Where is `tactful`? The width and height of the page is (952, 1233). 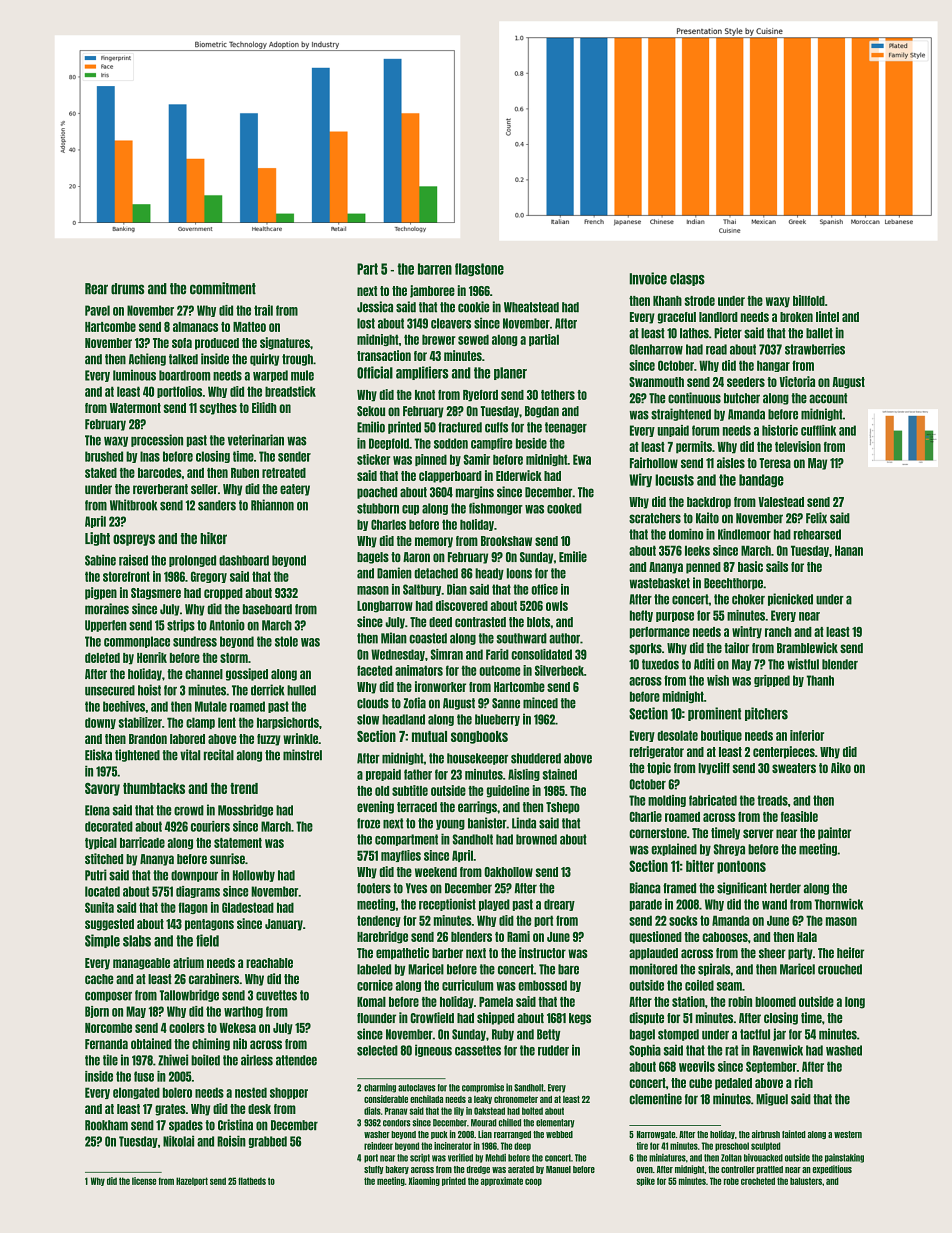 tactful is located at coordinates (755, 1034).
